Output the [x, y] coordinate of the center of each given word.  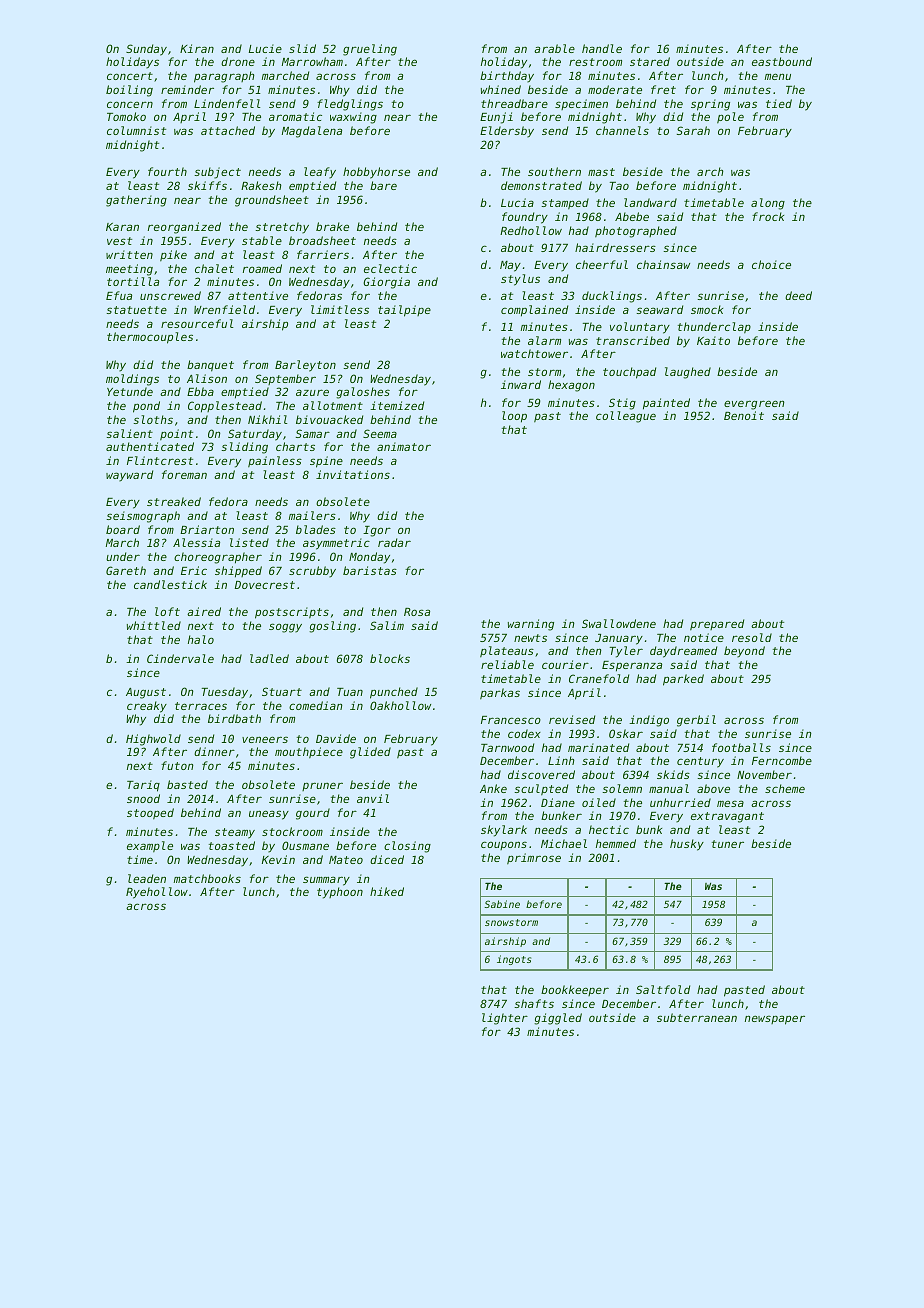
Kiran [197, 48]
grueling [370, 50]
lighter [505, 1019]
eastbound [782, 61]
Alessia [196, 542]
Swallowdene [619, 623]
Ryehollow [157, 893]
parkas [500, 694]
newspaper [775, 1020]
